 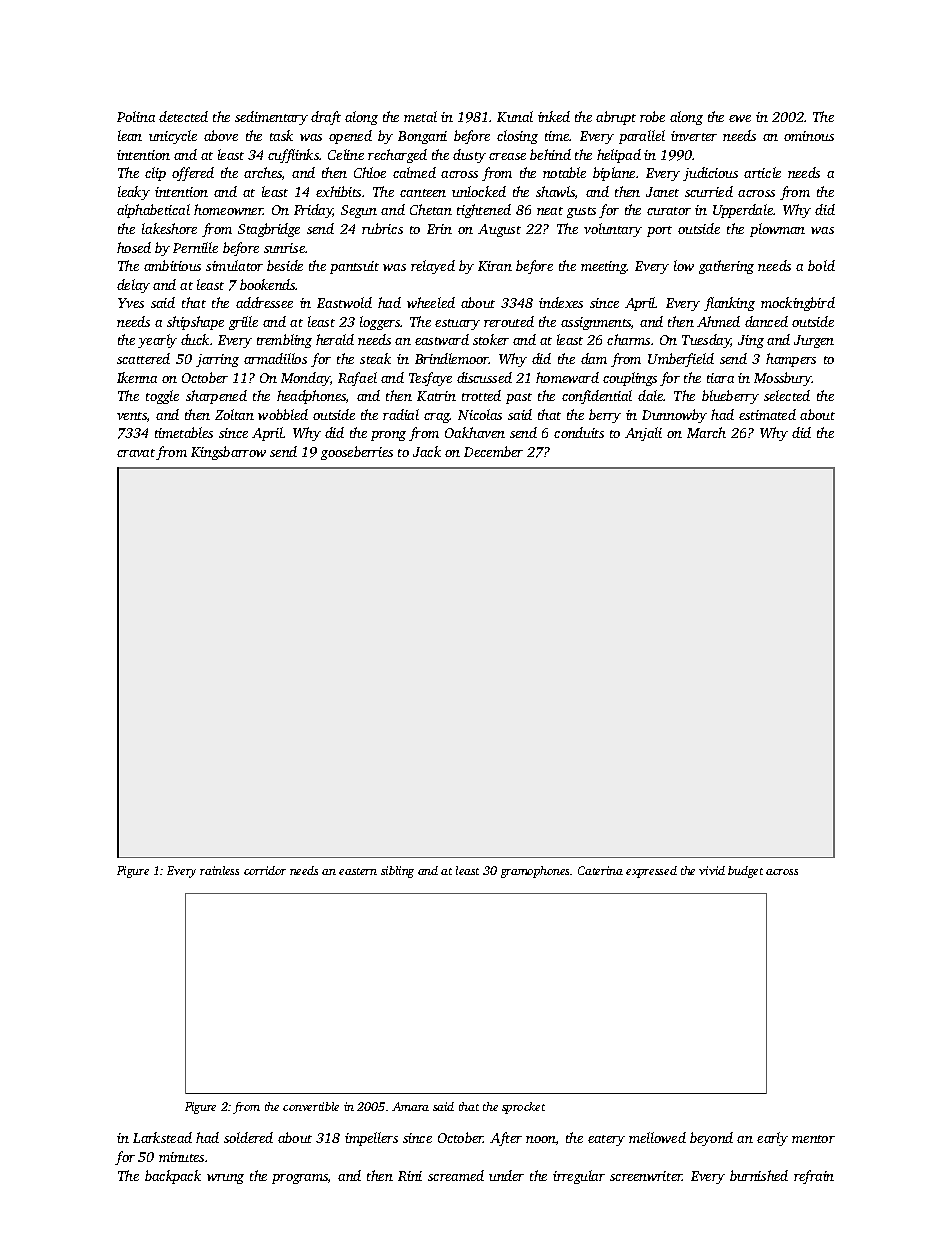 I want to click on Eastwold, so click(x=344, y=302).
